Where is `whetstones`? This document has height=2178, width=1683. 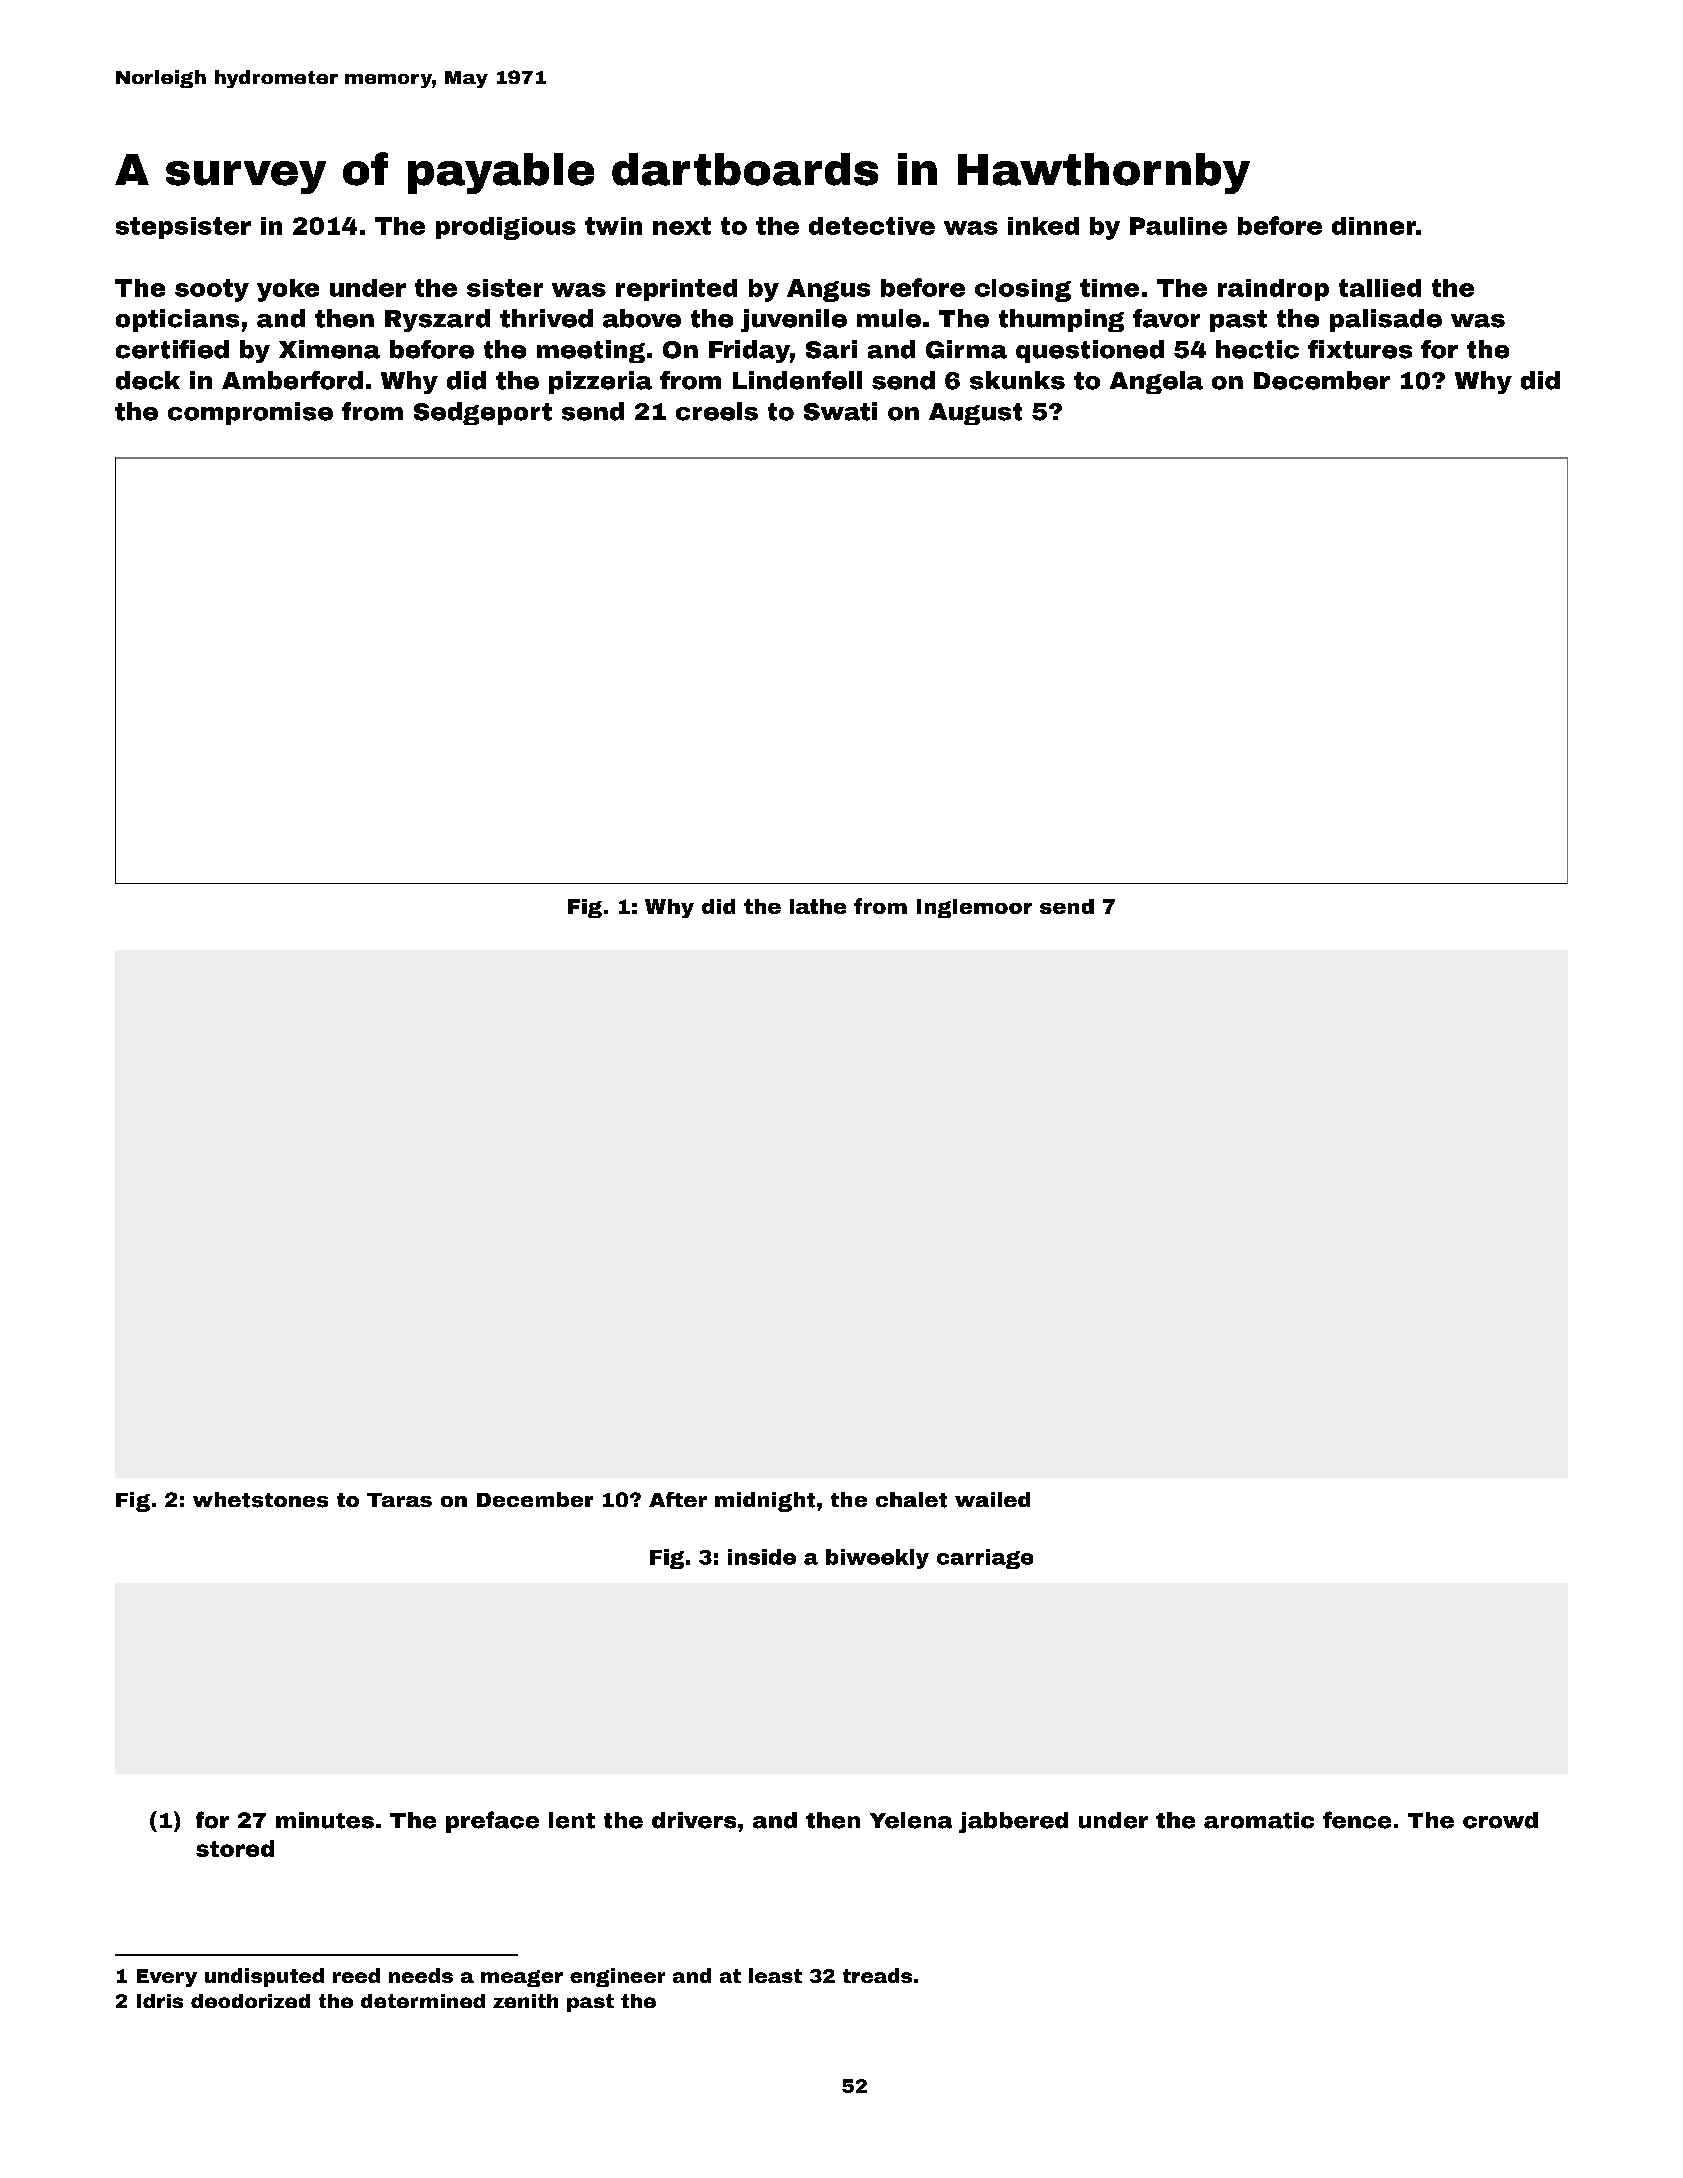 whetstones is located at coordinates (260, 1500).
